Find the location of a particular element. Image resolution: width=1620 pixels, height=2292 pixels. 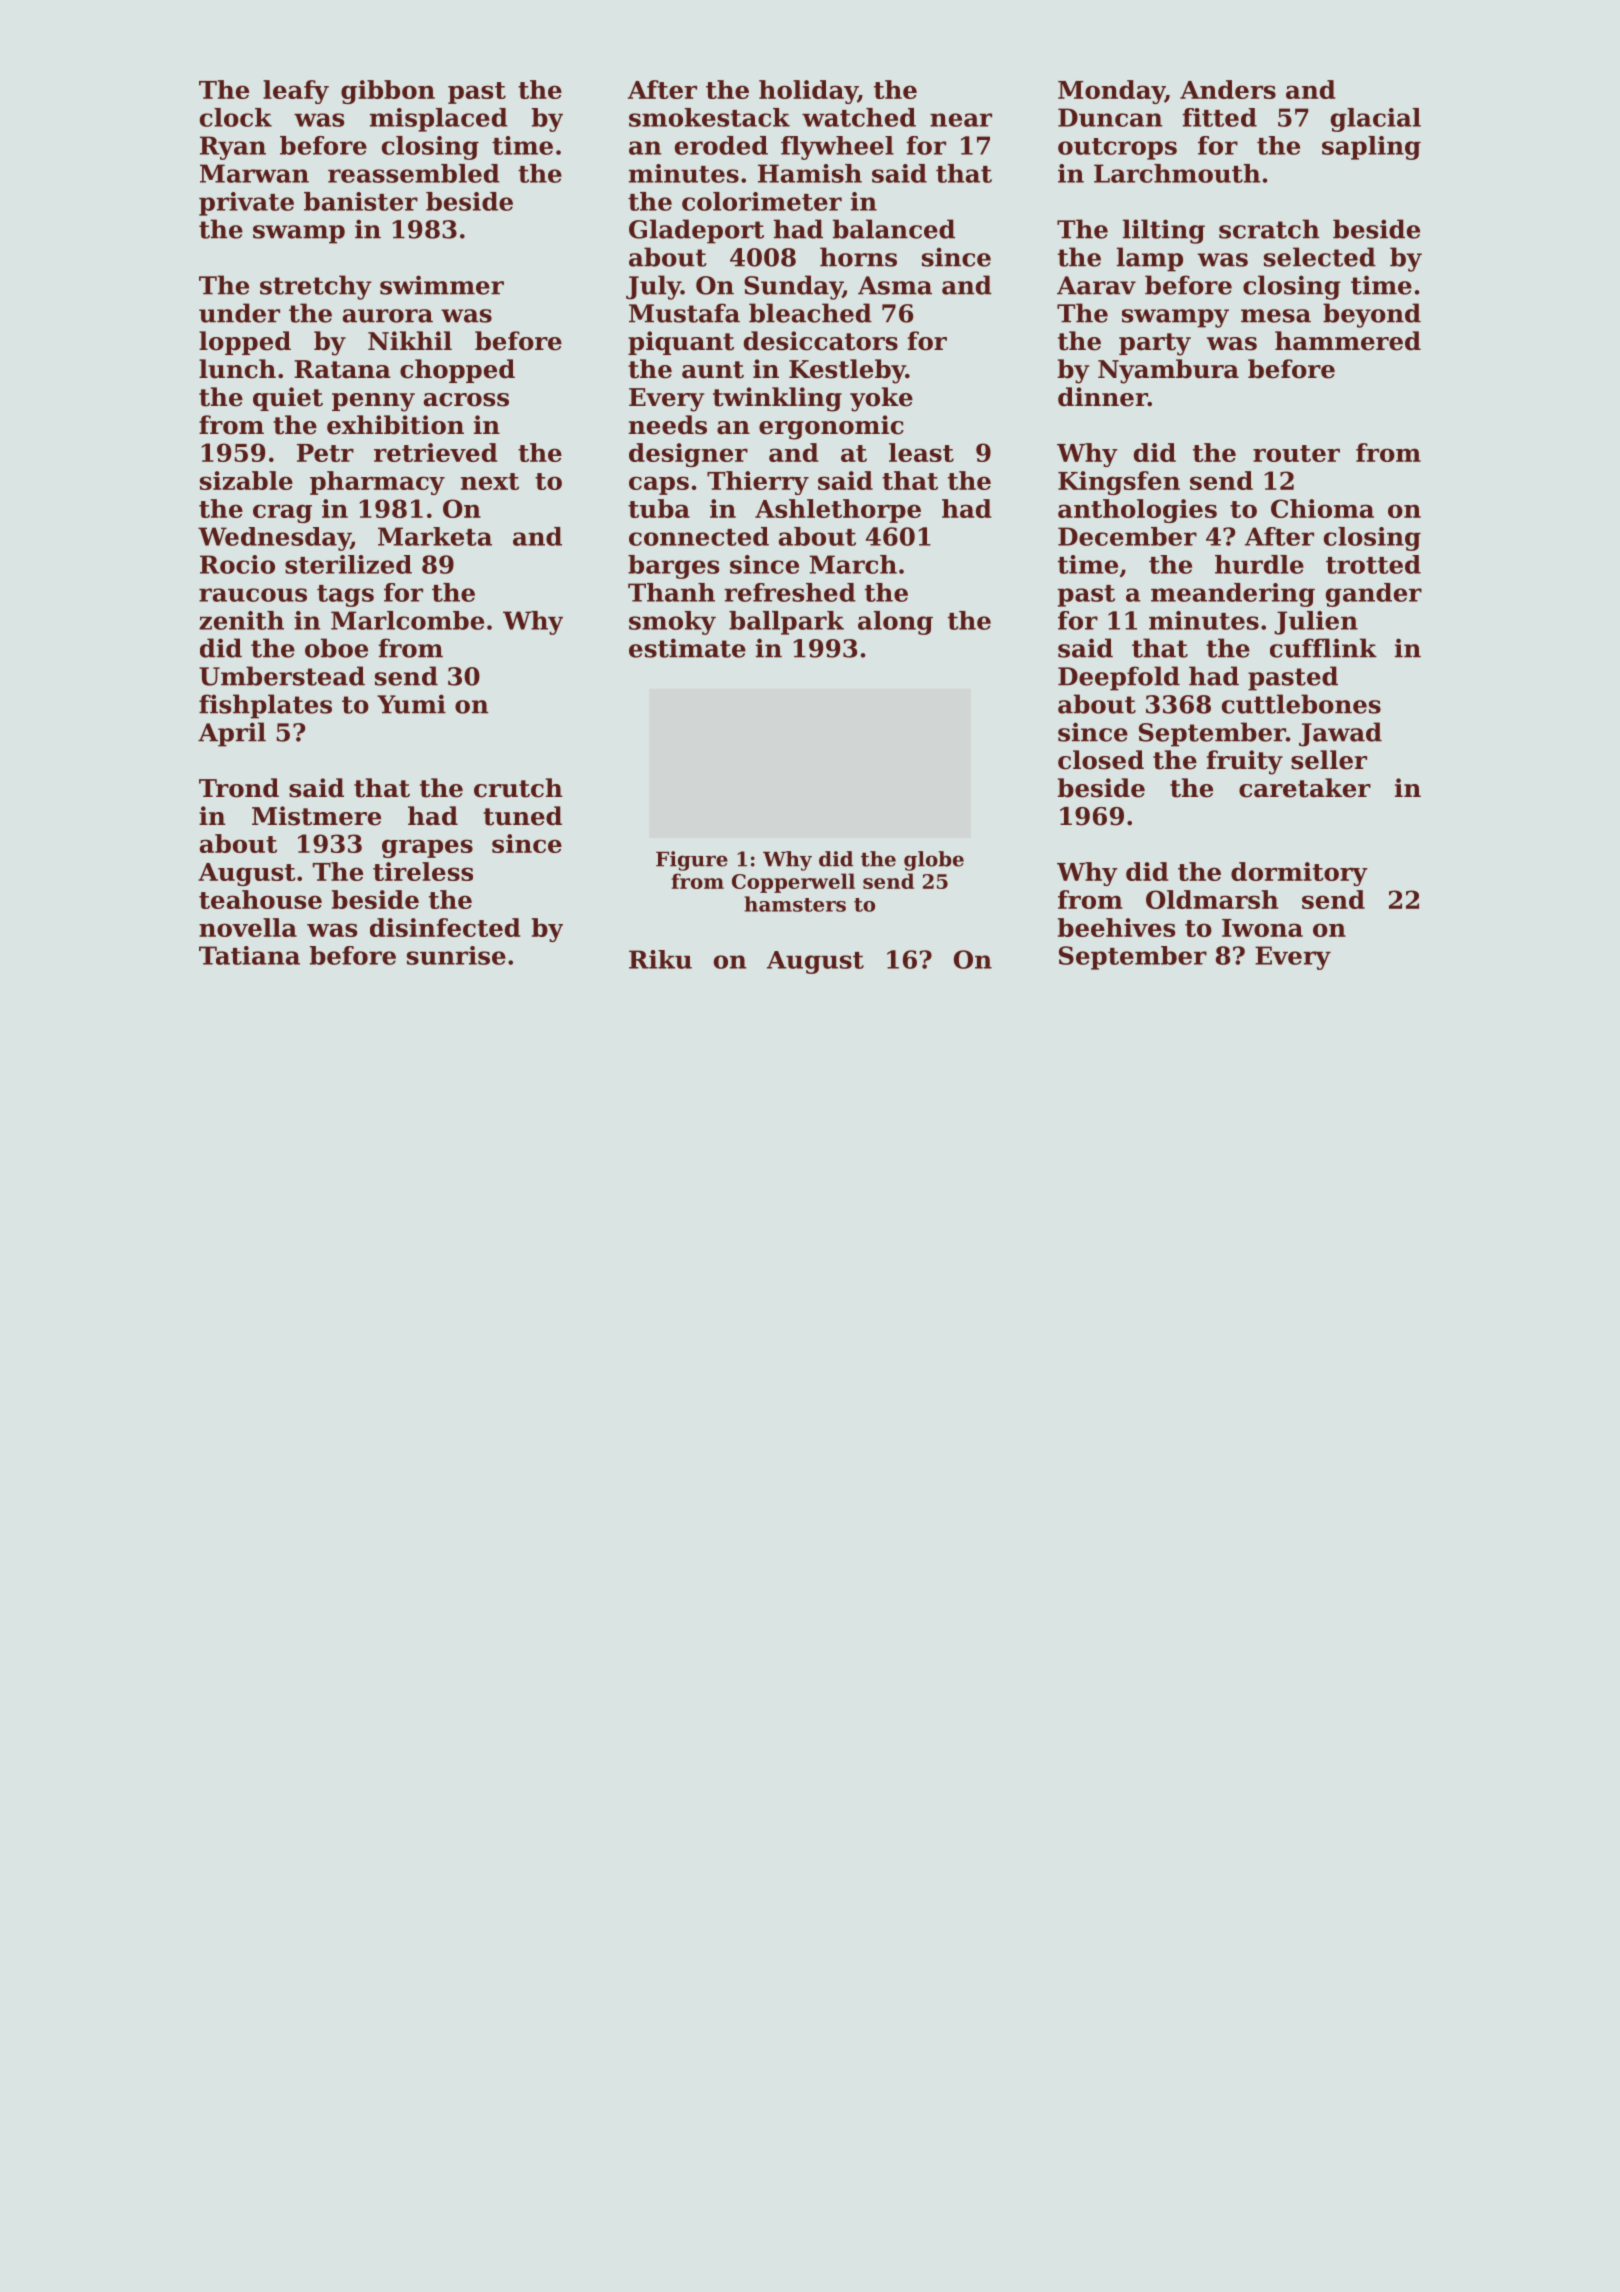

cuttlebones is located at coordinates (1301, 704).
